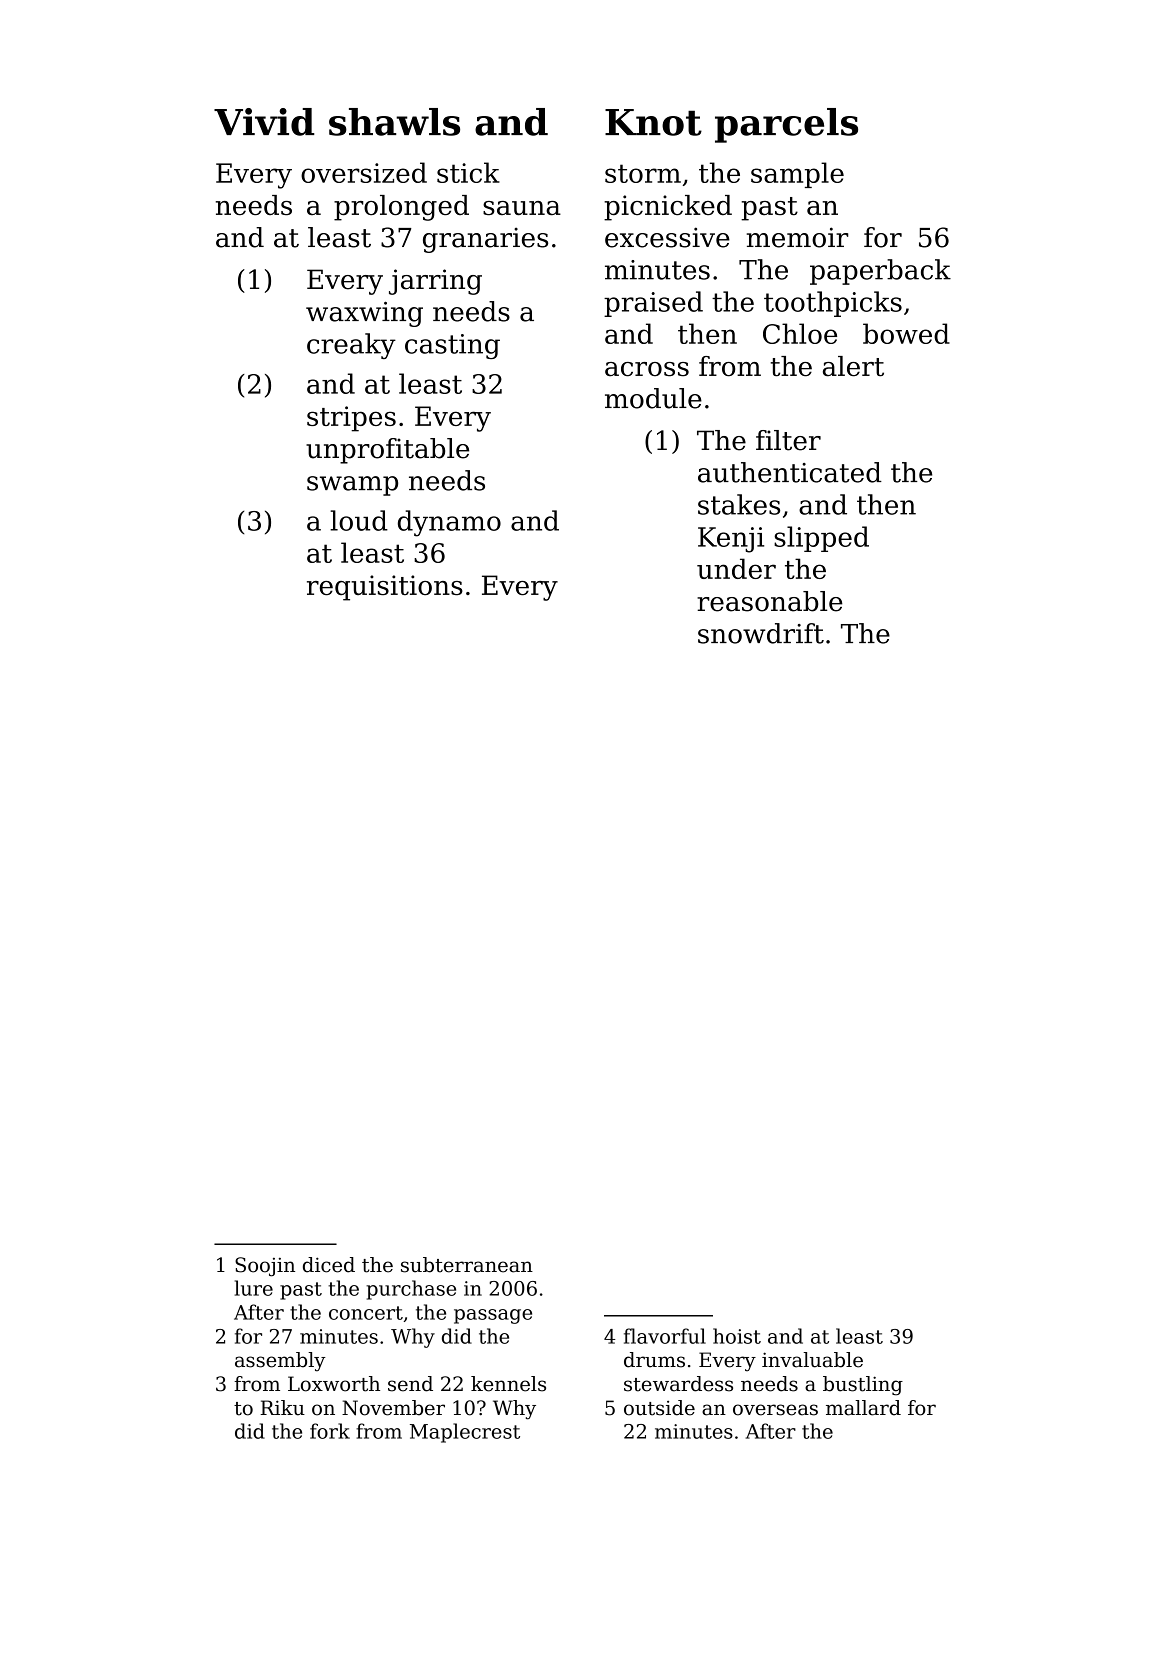 The image size is (1165, 1654). Describe the element at coordinates (452, 346) in the screenshot. I see `casting` at that location.
